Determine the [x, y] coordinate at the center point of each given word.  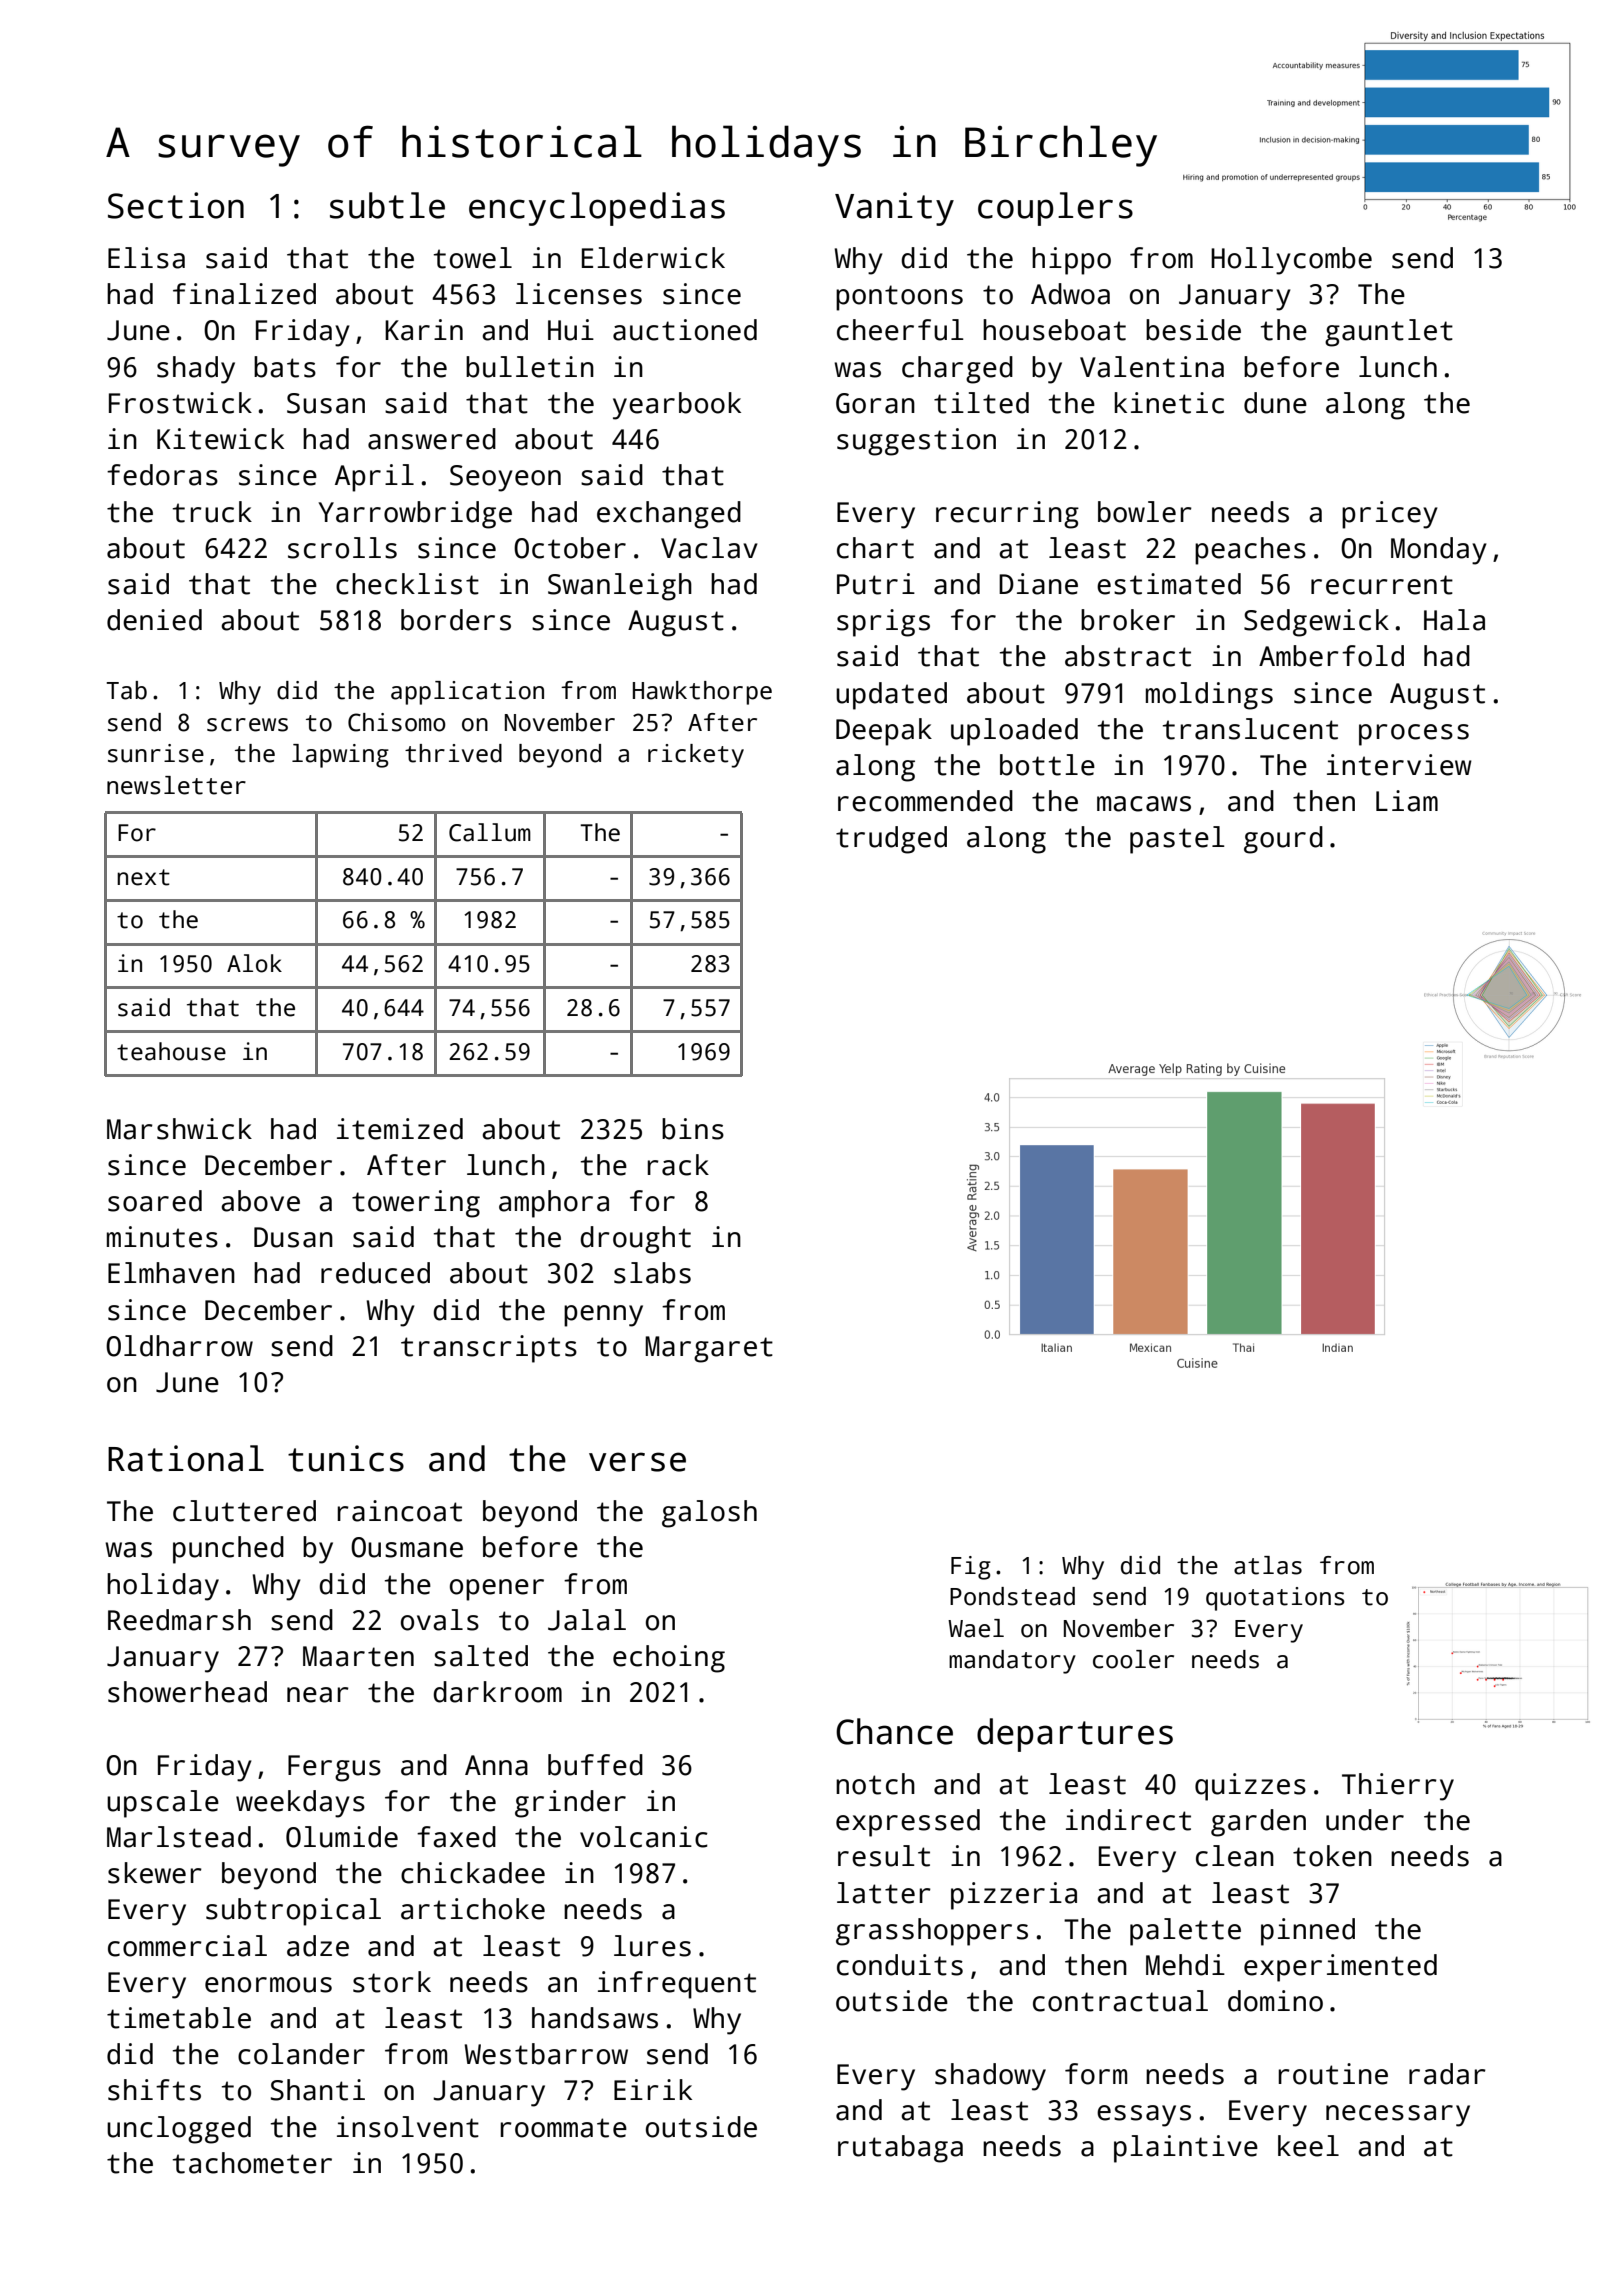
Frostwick [180, 403]
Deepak [884, 732]
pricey [1390, 515]
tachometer [252, 2163]
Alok [254, 963]
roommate [563, 2128]
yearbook [677, 406]
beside [1193, 330]
